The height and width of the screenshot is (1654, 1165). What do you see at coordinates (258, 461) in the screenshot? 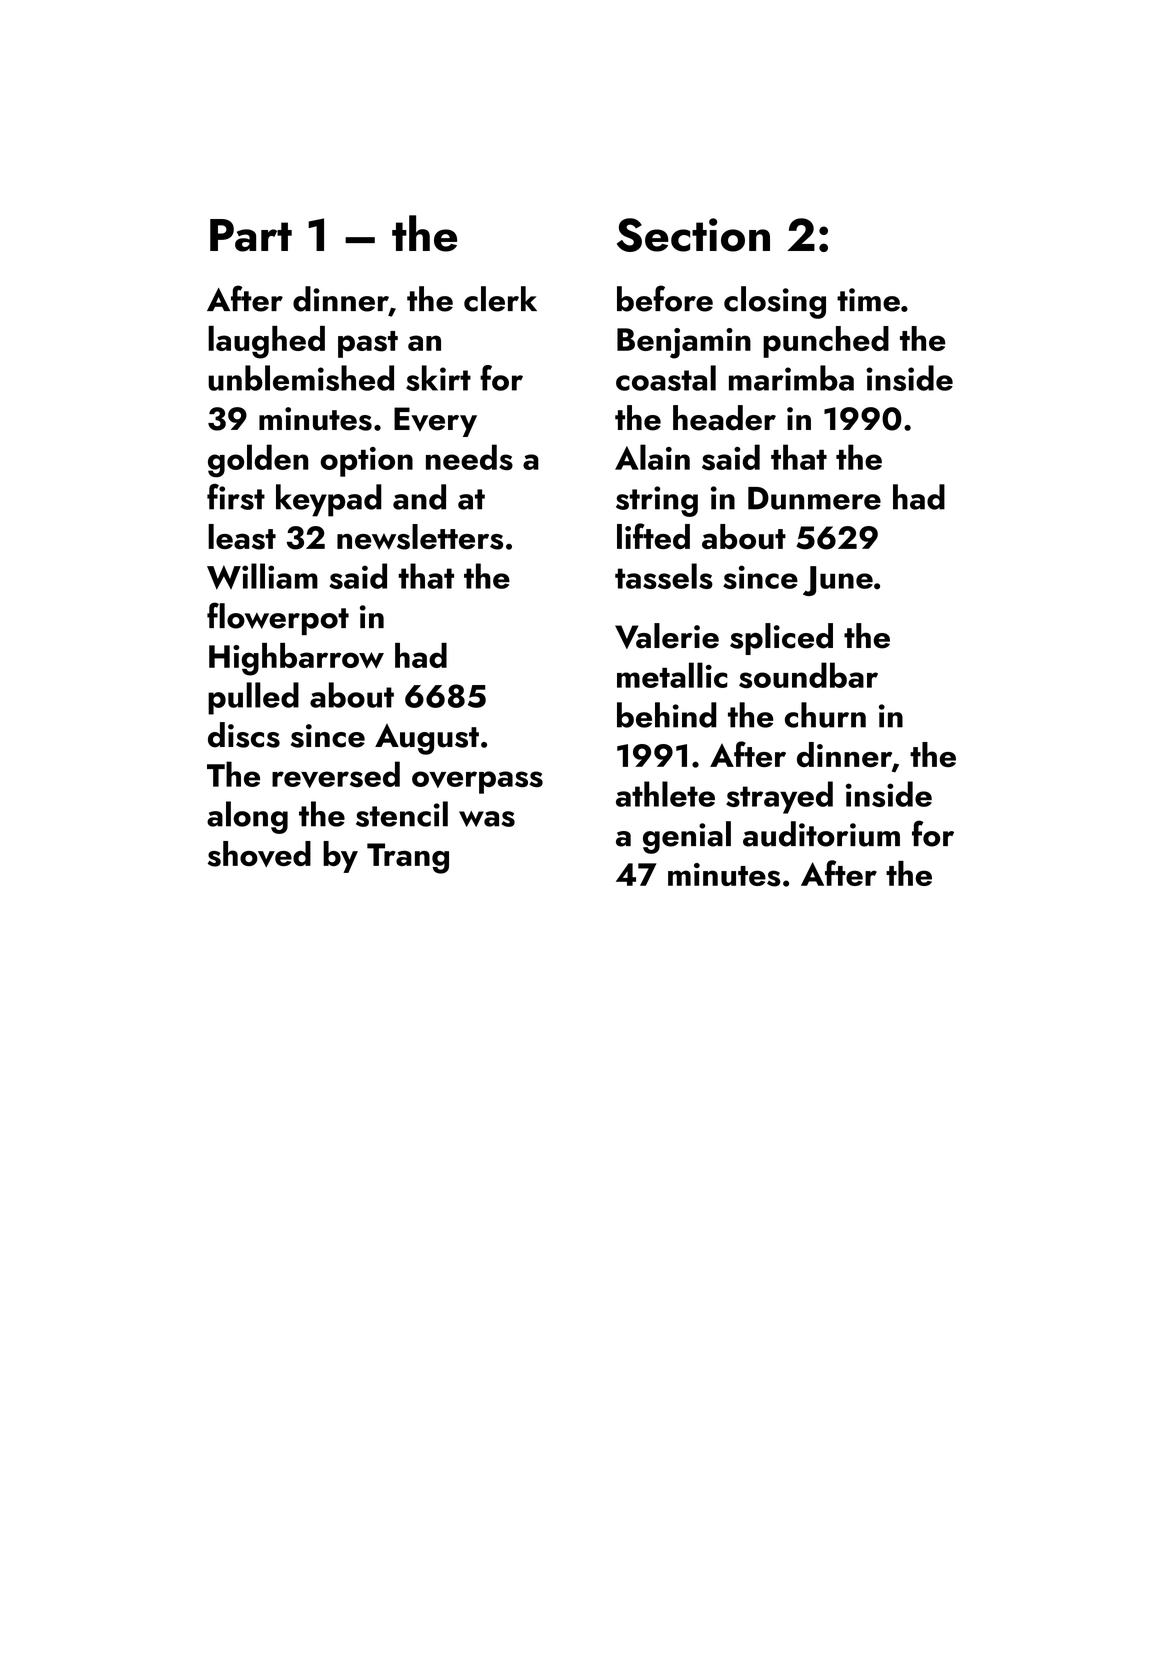
I see `golden` at bounding box center [258, 461].
